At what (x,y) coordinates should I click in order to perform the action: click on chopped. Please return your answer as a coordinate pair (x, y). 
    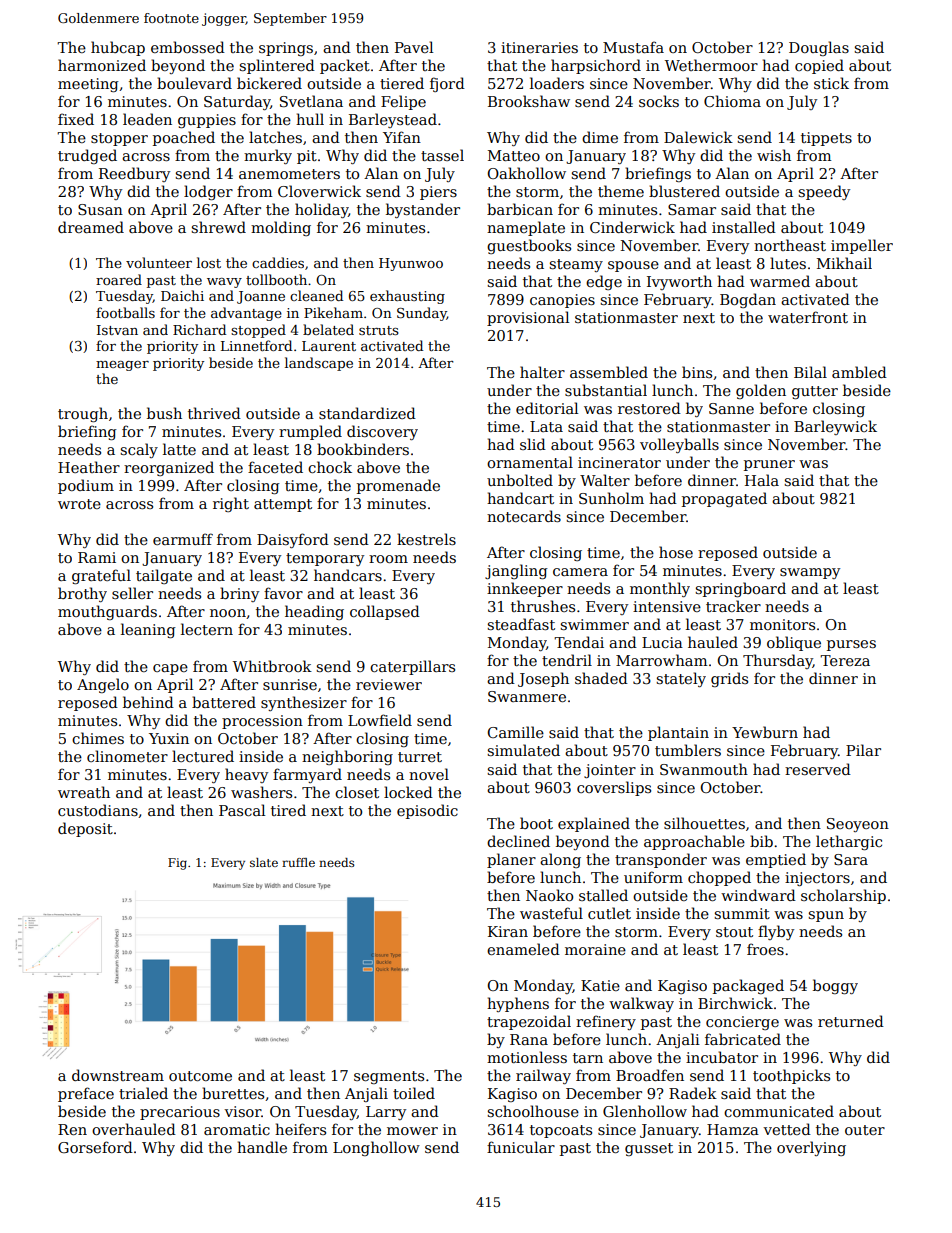
    Looking at the image, I should click on (719, 878).
